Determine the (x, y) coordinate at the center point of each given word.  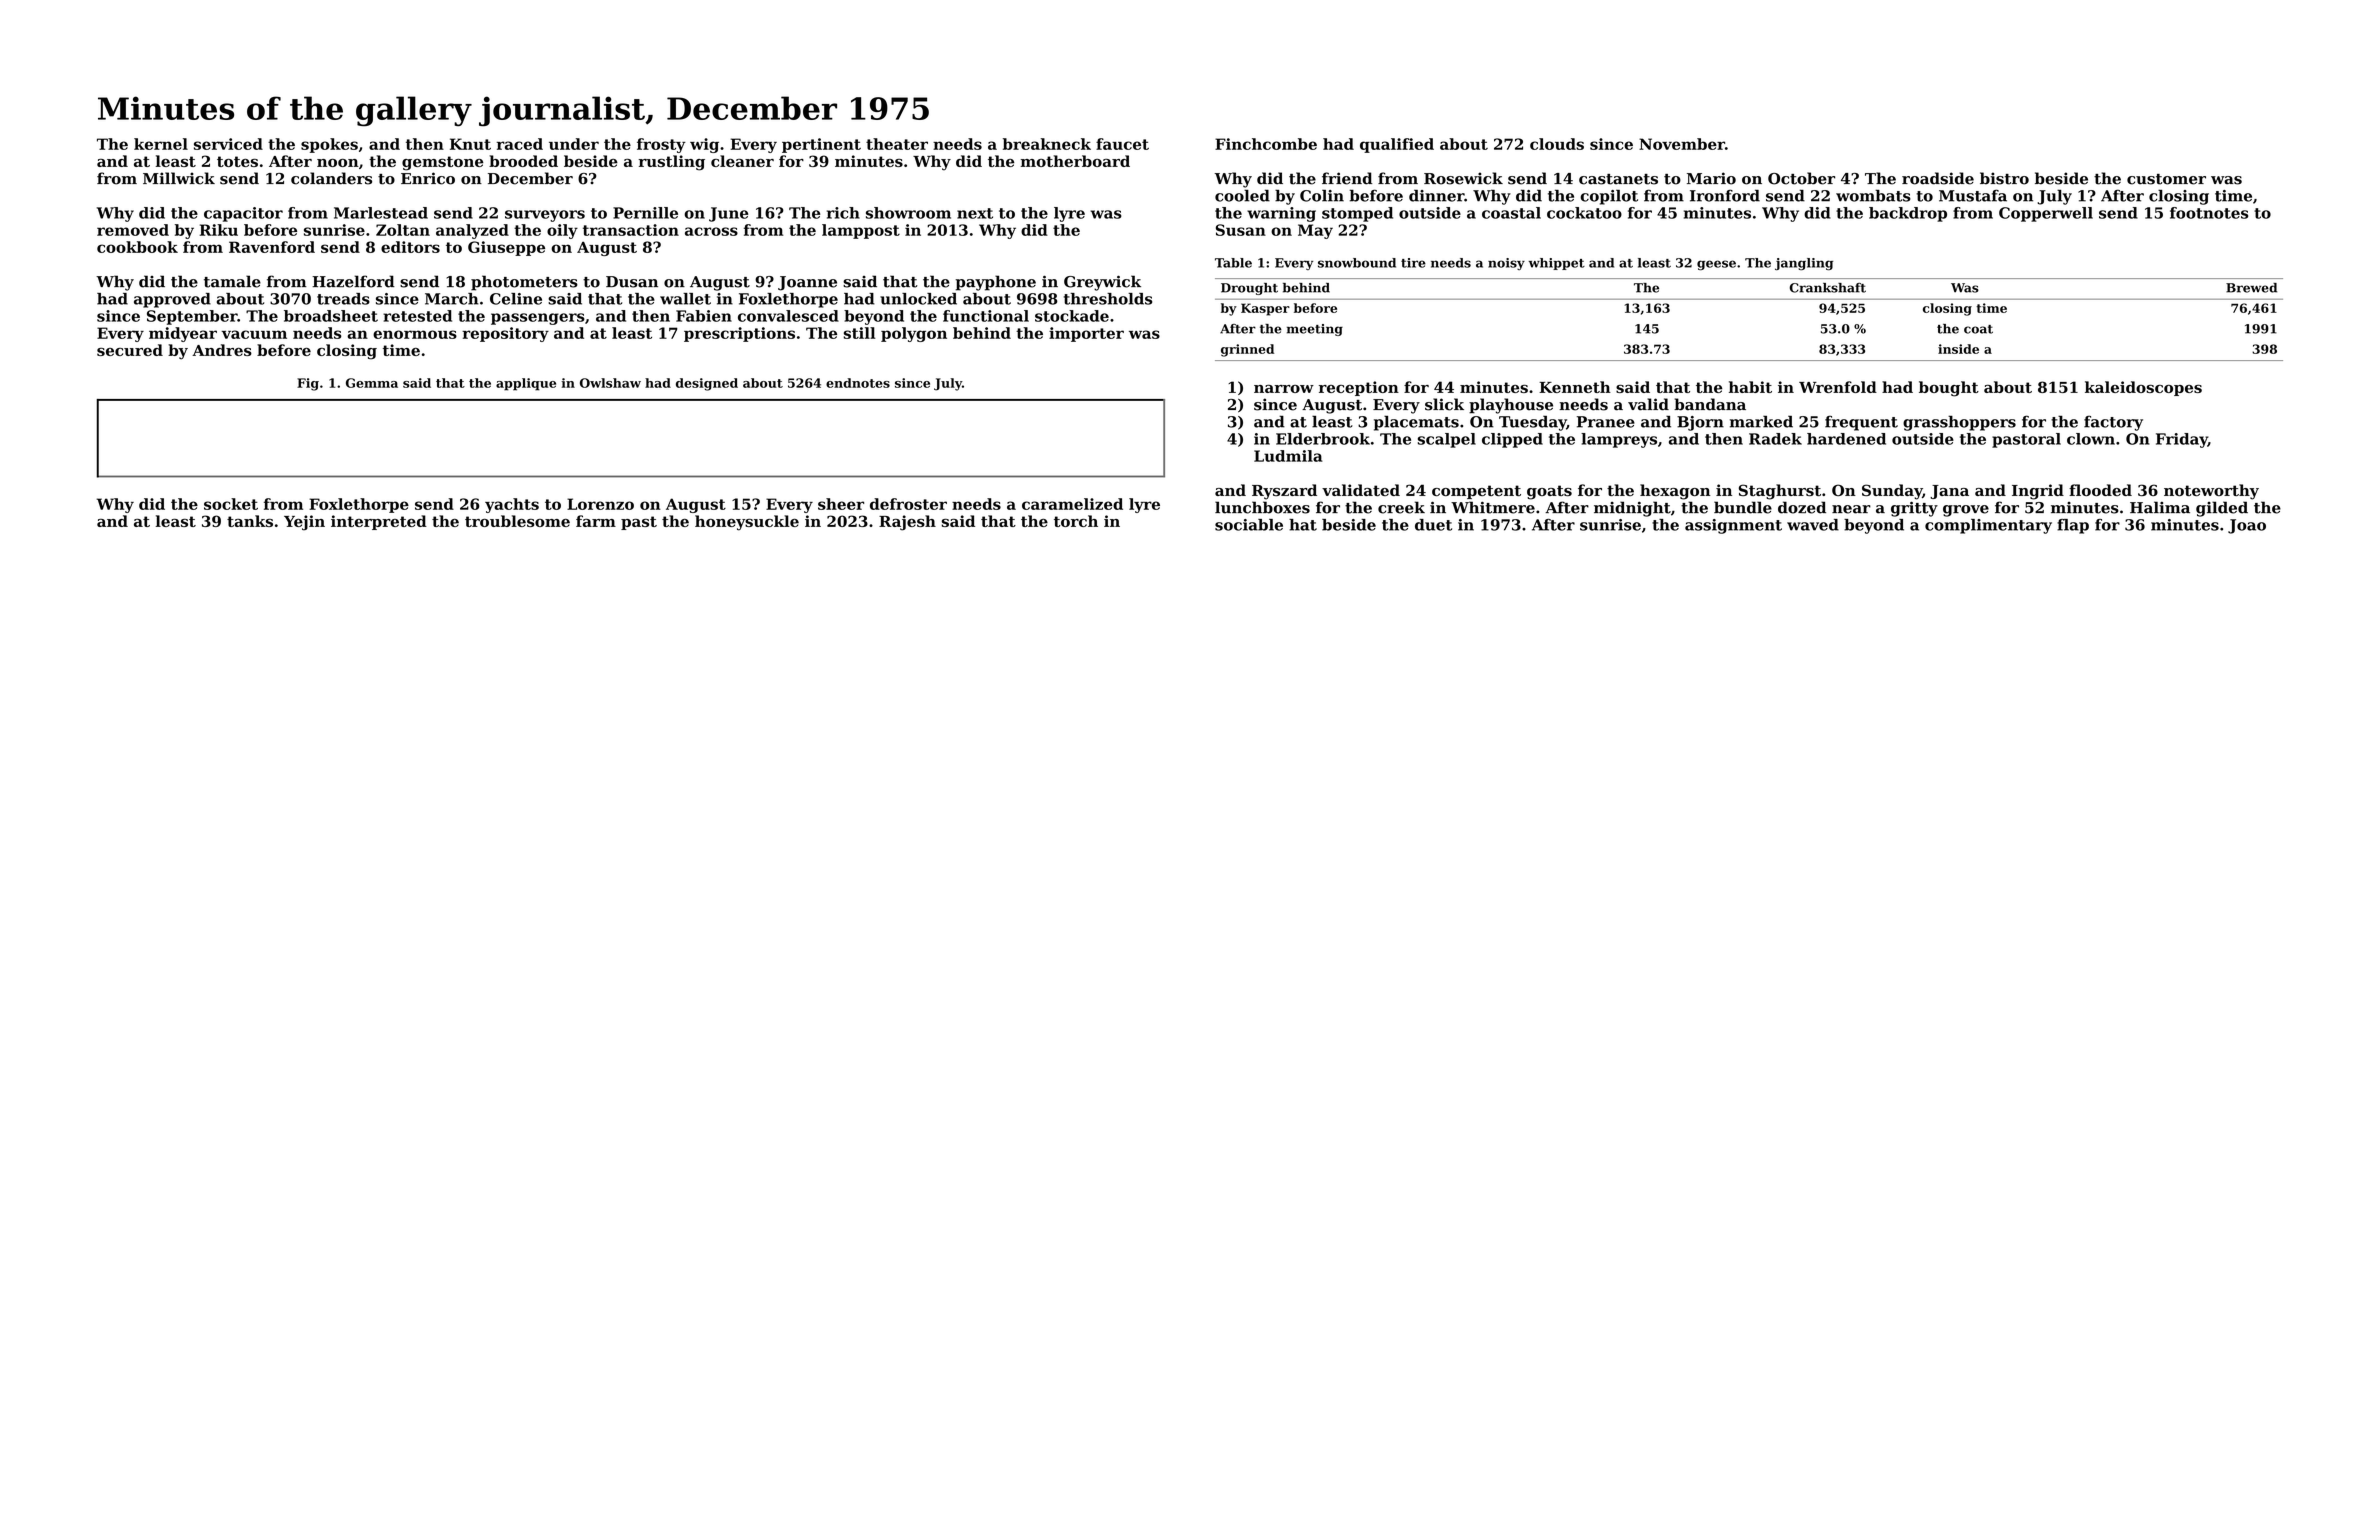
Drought (1249, 289)
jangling (1804, 264)
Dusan (632, 282)
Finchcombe (1266, 144)
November (1682, 144)
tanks (250, 521)
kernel (161, 144)
